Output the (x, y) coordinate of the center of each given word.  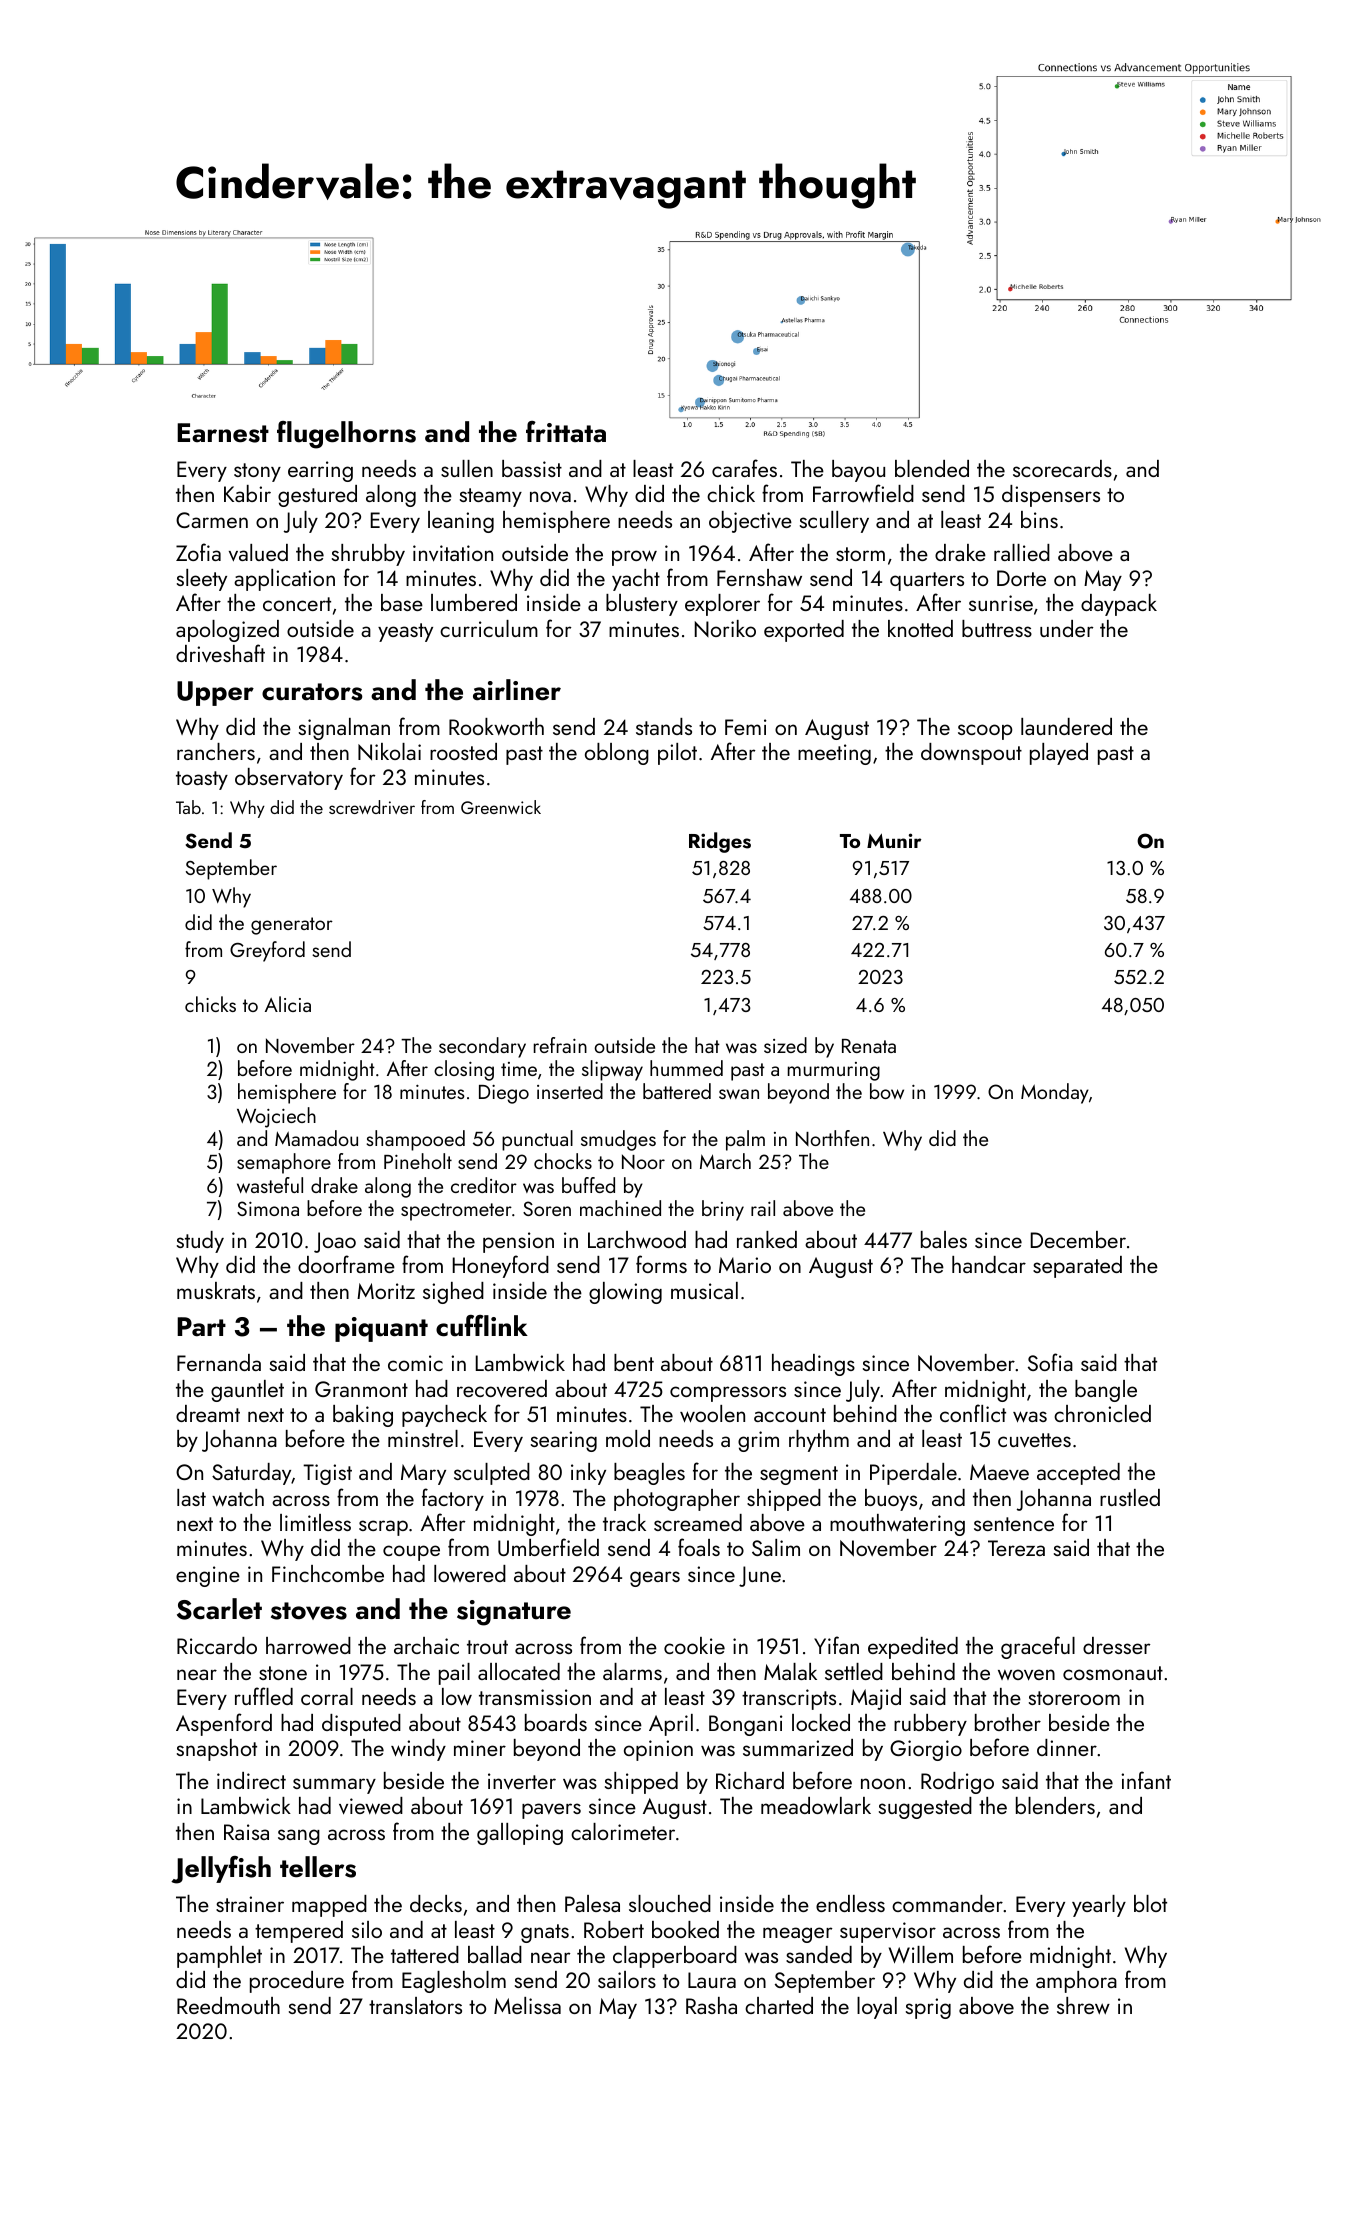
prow (634, 558)
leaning (461, 522)
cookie (694, 1645)
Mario (745, 1265)
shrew (1083, 2005)
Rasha (711, 2005)
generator (292, 926)
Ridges (720, 842)
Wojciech (276, 1117)
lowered (470, 1573)
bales (944, 1239)
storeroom (1074, 1698)
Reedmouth (228, 2005)
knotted (920, 628)
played (1059, 754)
